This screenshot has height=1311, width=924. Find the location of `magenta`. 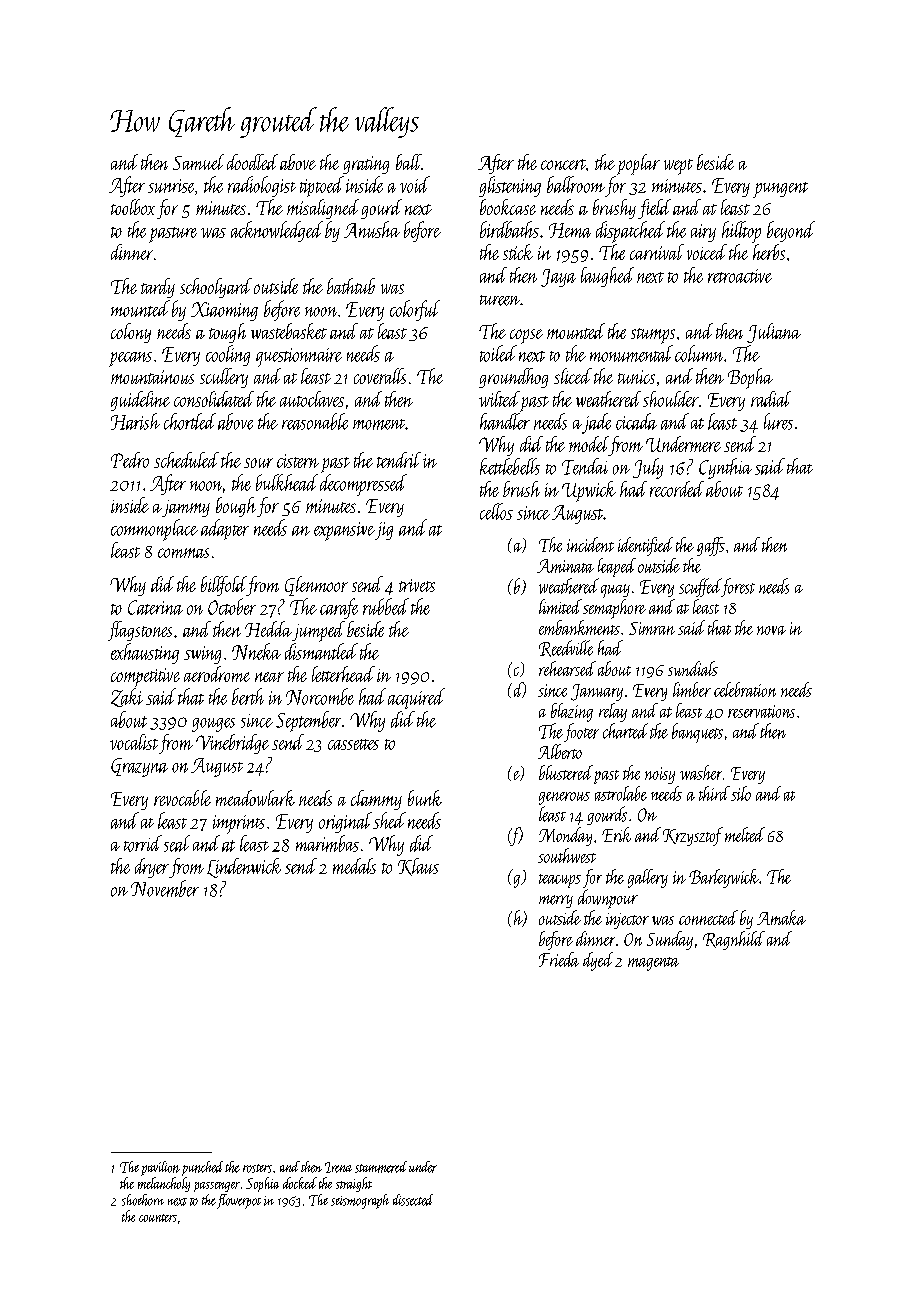

magenta is located at coordinates (653, 964).
